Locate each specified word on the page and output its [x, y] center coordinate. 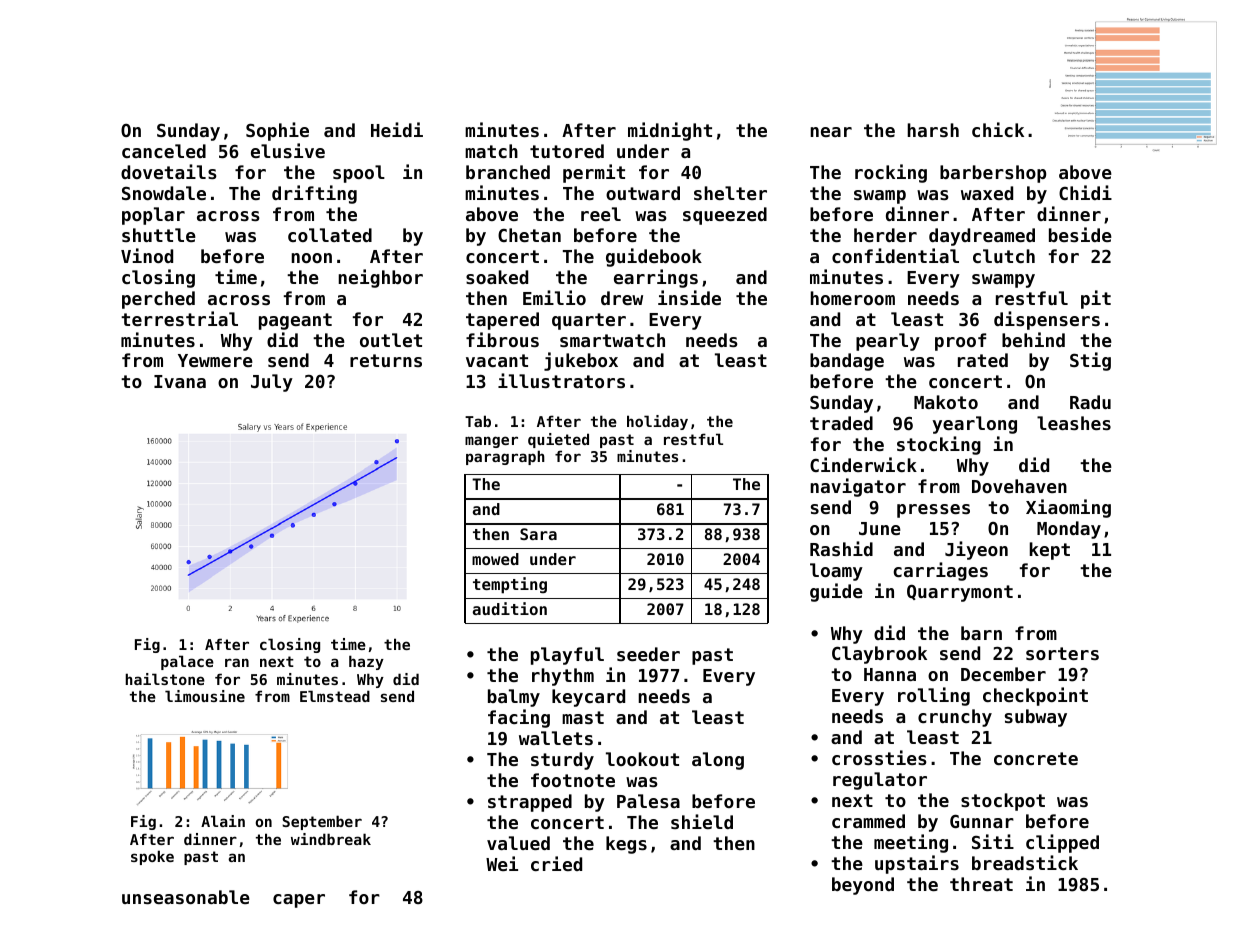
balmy [514, 698]
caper [299, 901]
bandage [847, 362]
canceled [164, 151]
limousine [205, 696]
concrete [1036, 758]
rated [983, 360]
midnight [670, 131]
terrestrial [179, 318]
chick [998, 129]
